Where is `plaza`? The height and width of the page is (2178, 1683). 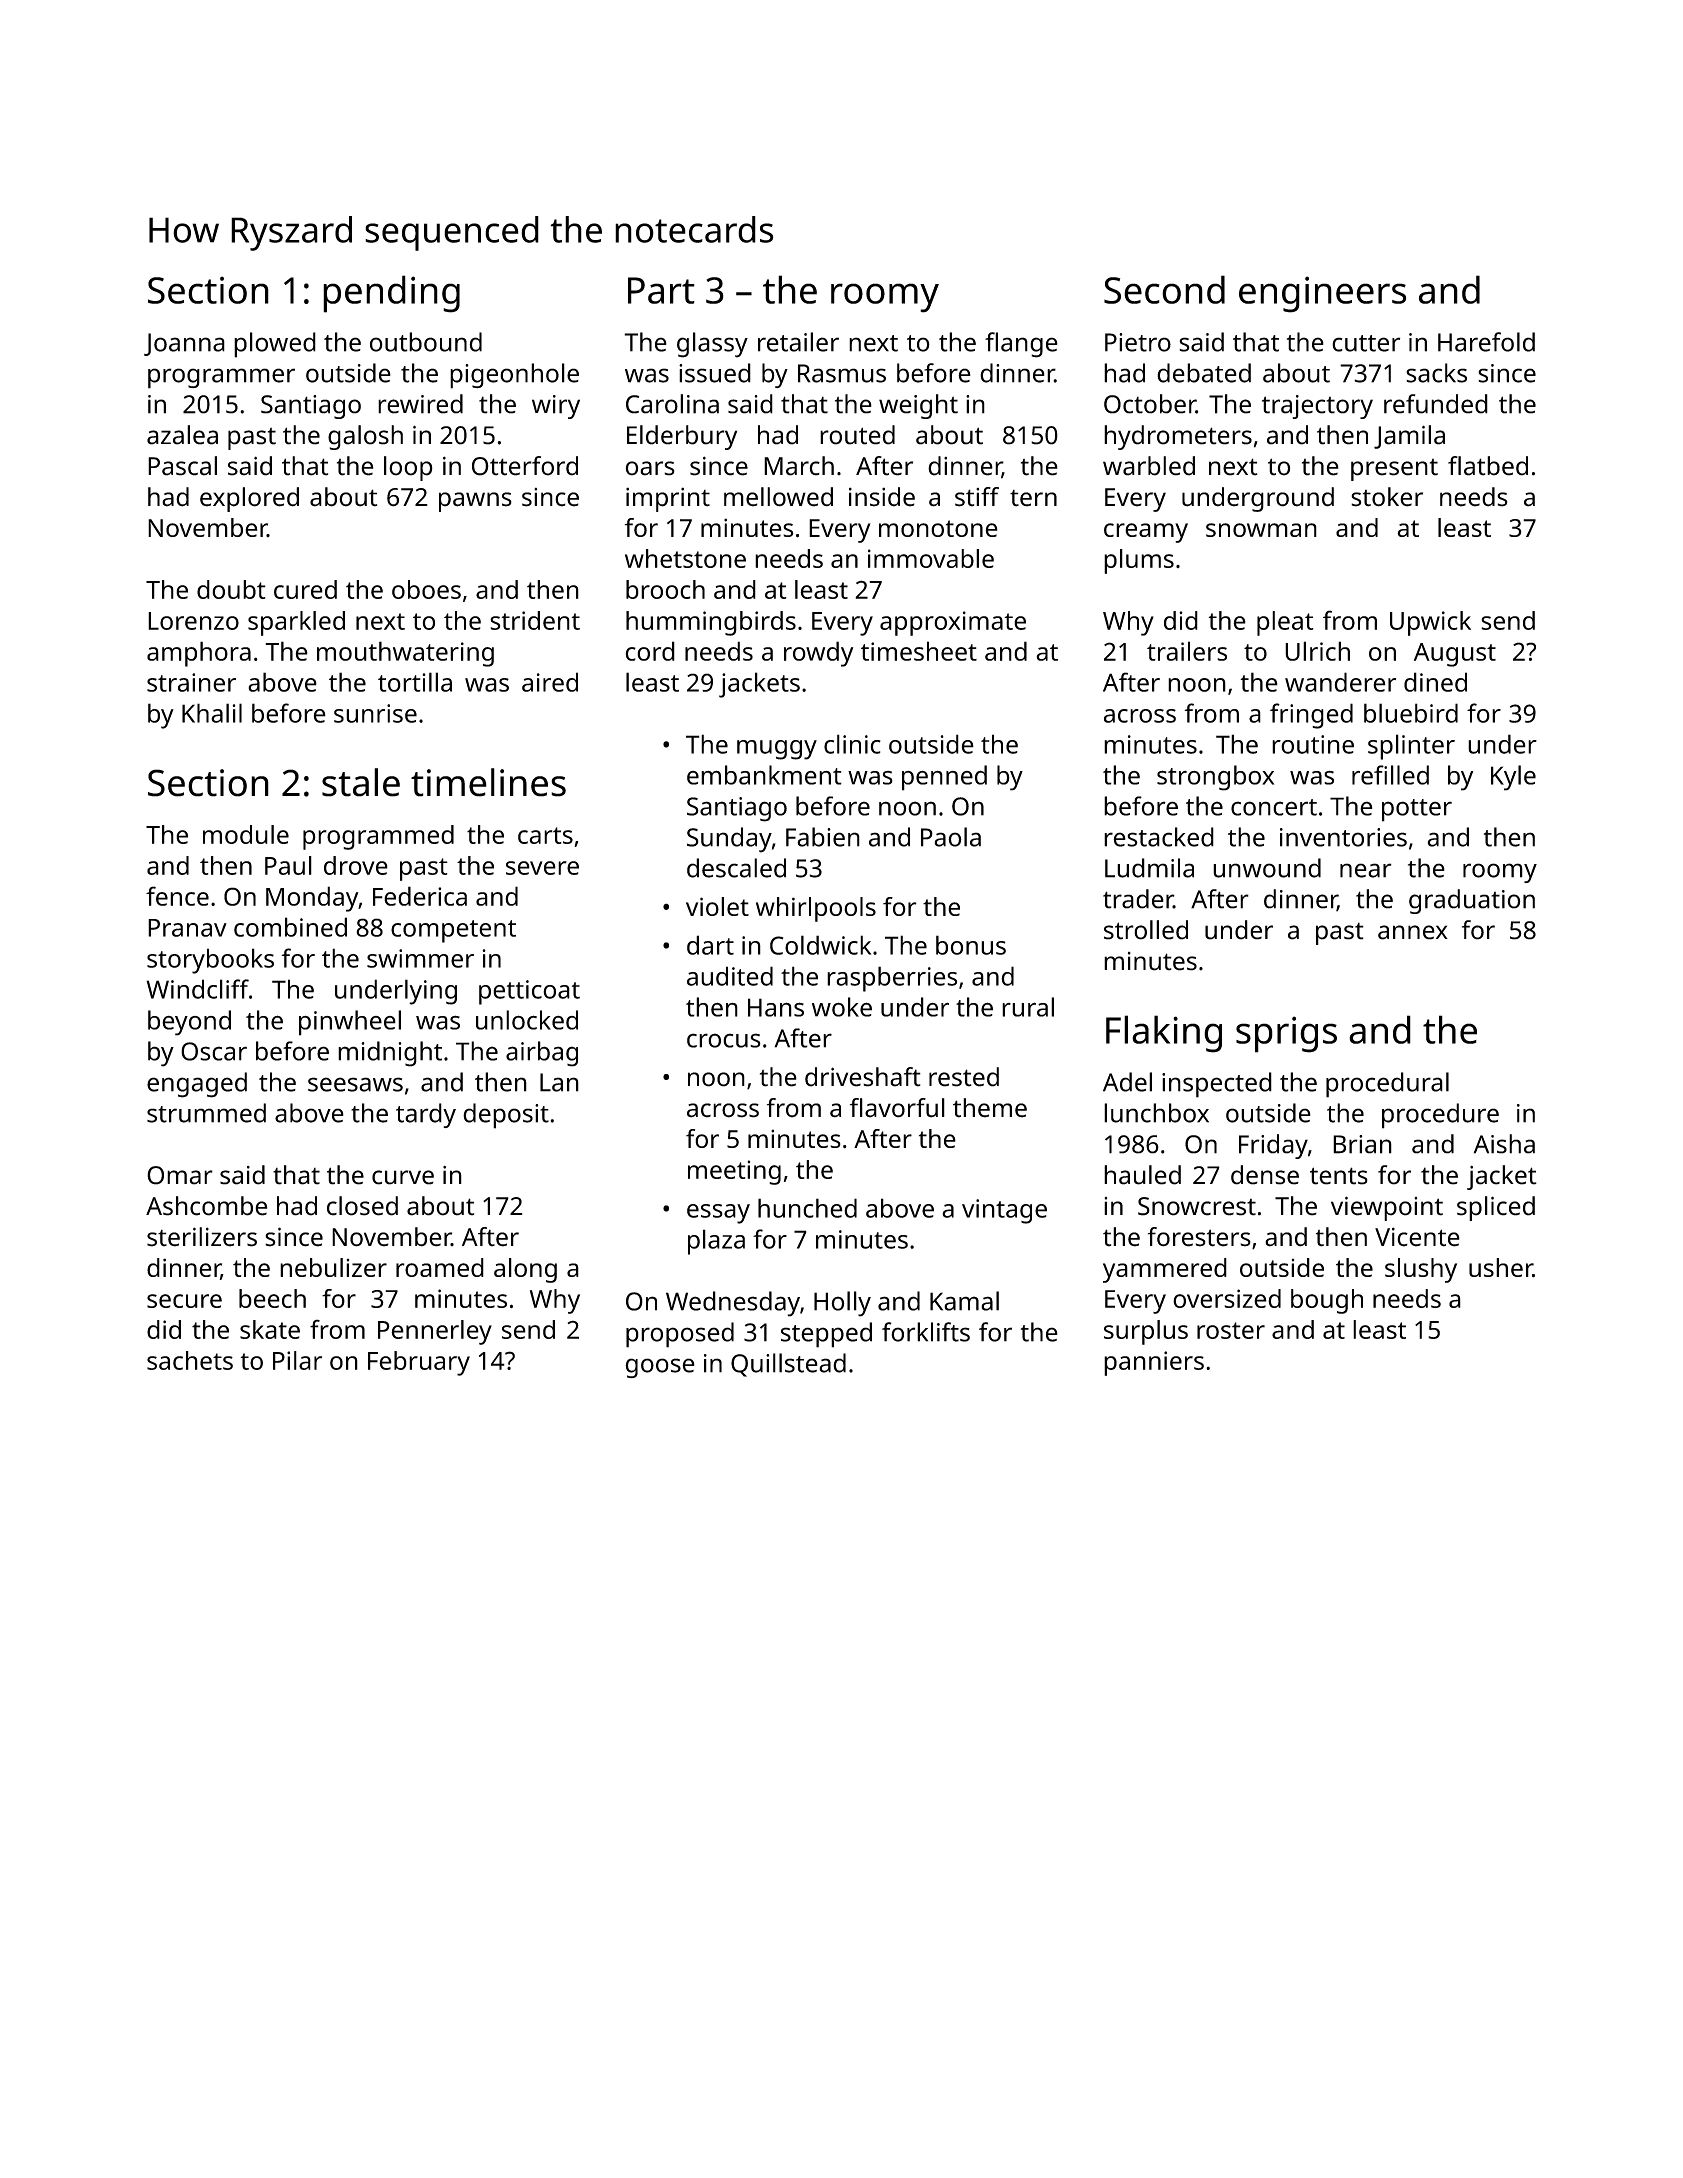
plaza is located at coordinates (716, 1242).
